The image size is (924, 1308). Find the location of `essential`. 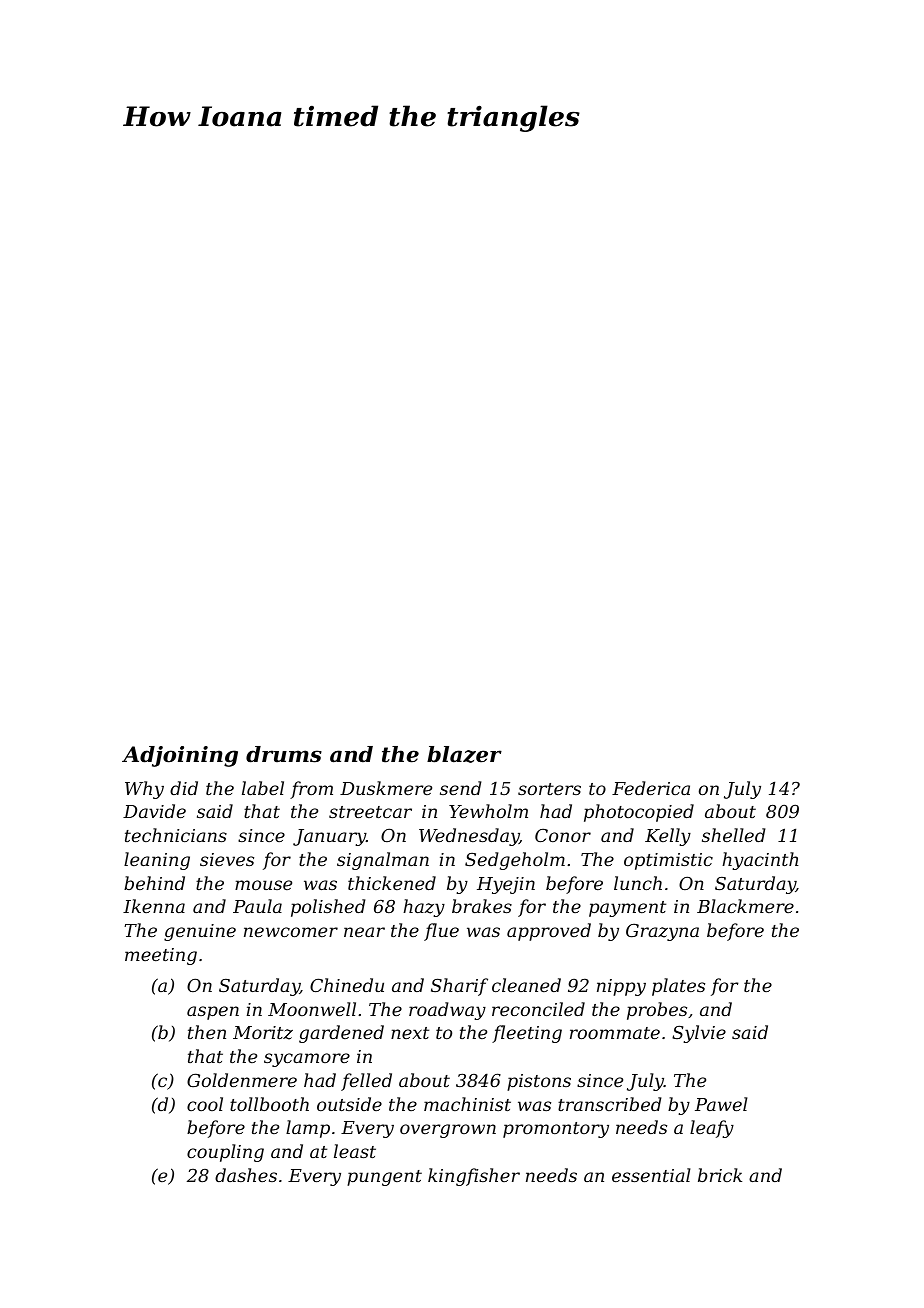

essential is located at coordinates (651, 1175).
